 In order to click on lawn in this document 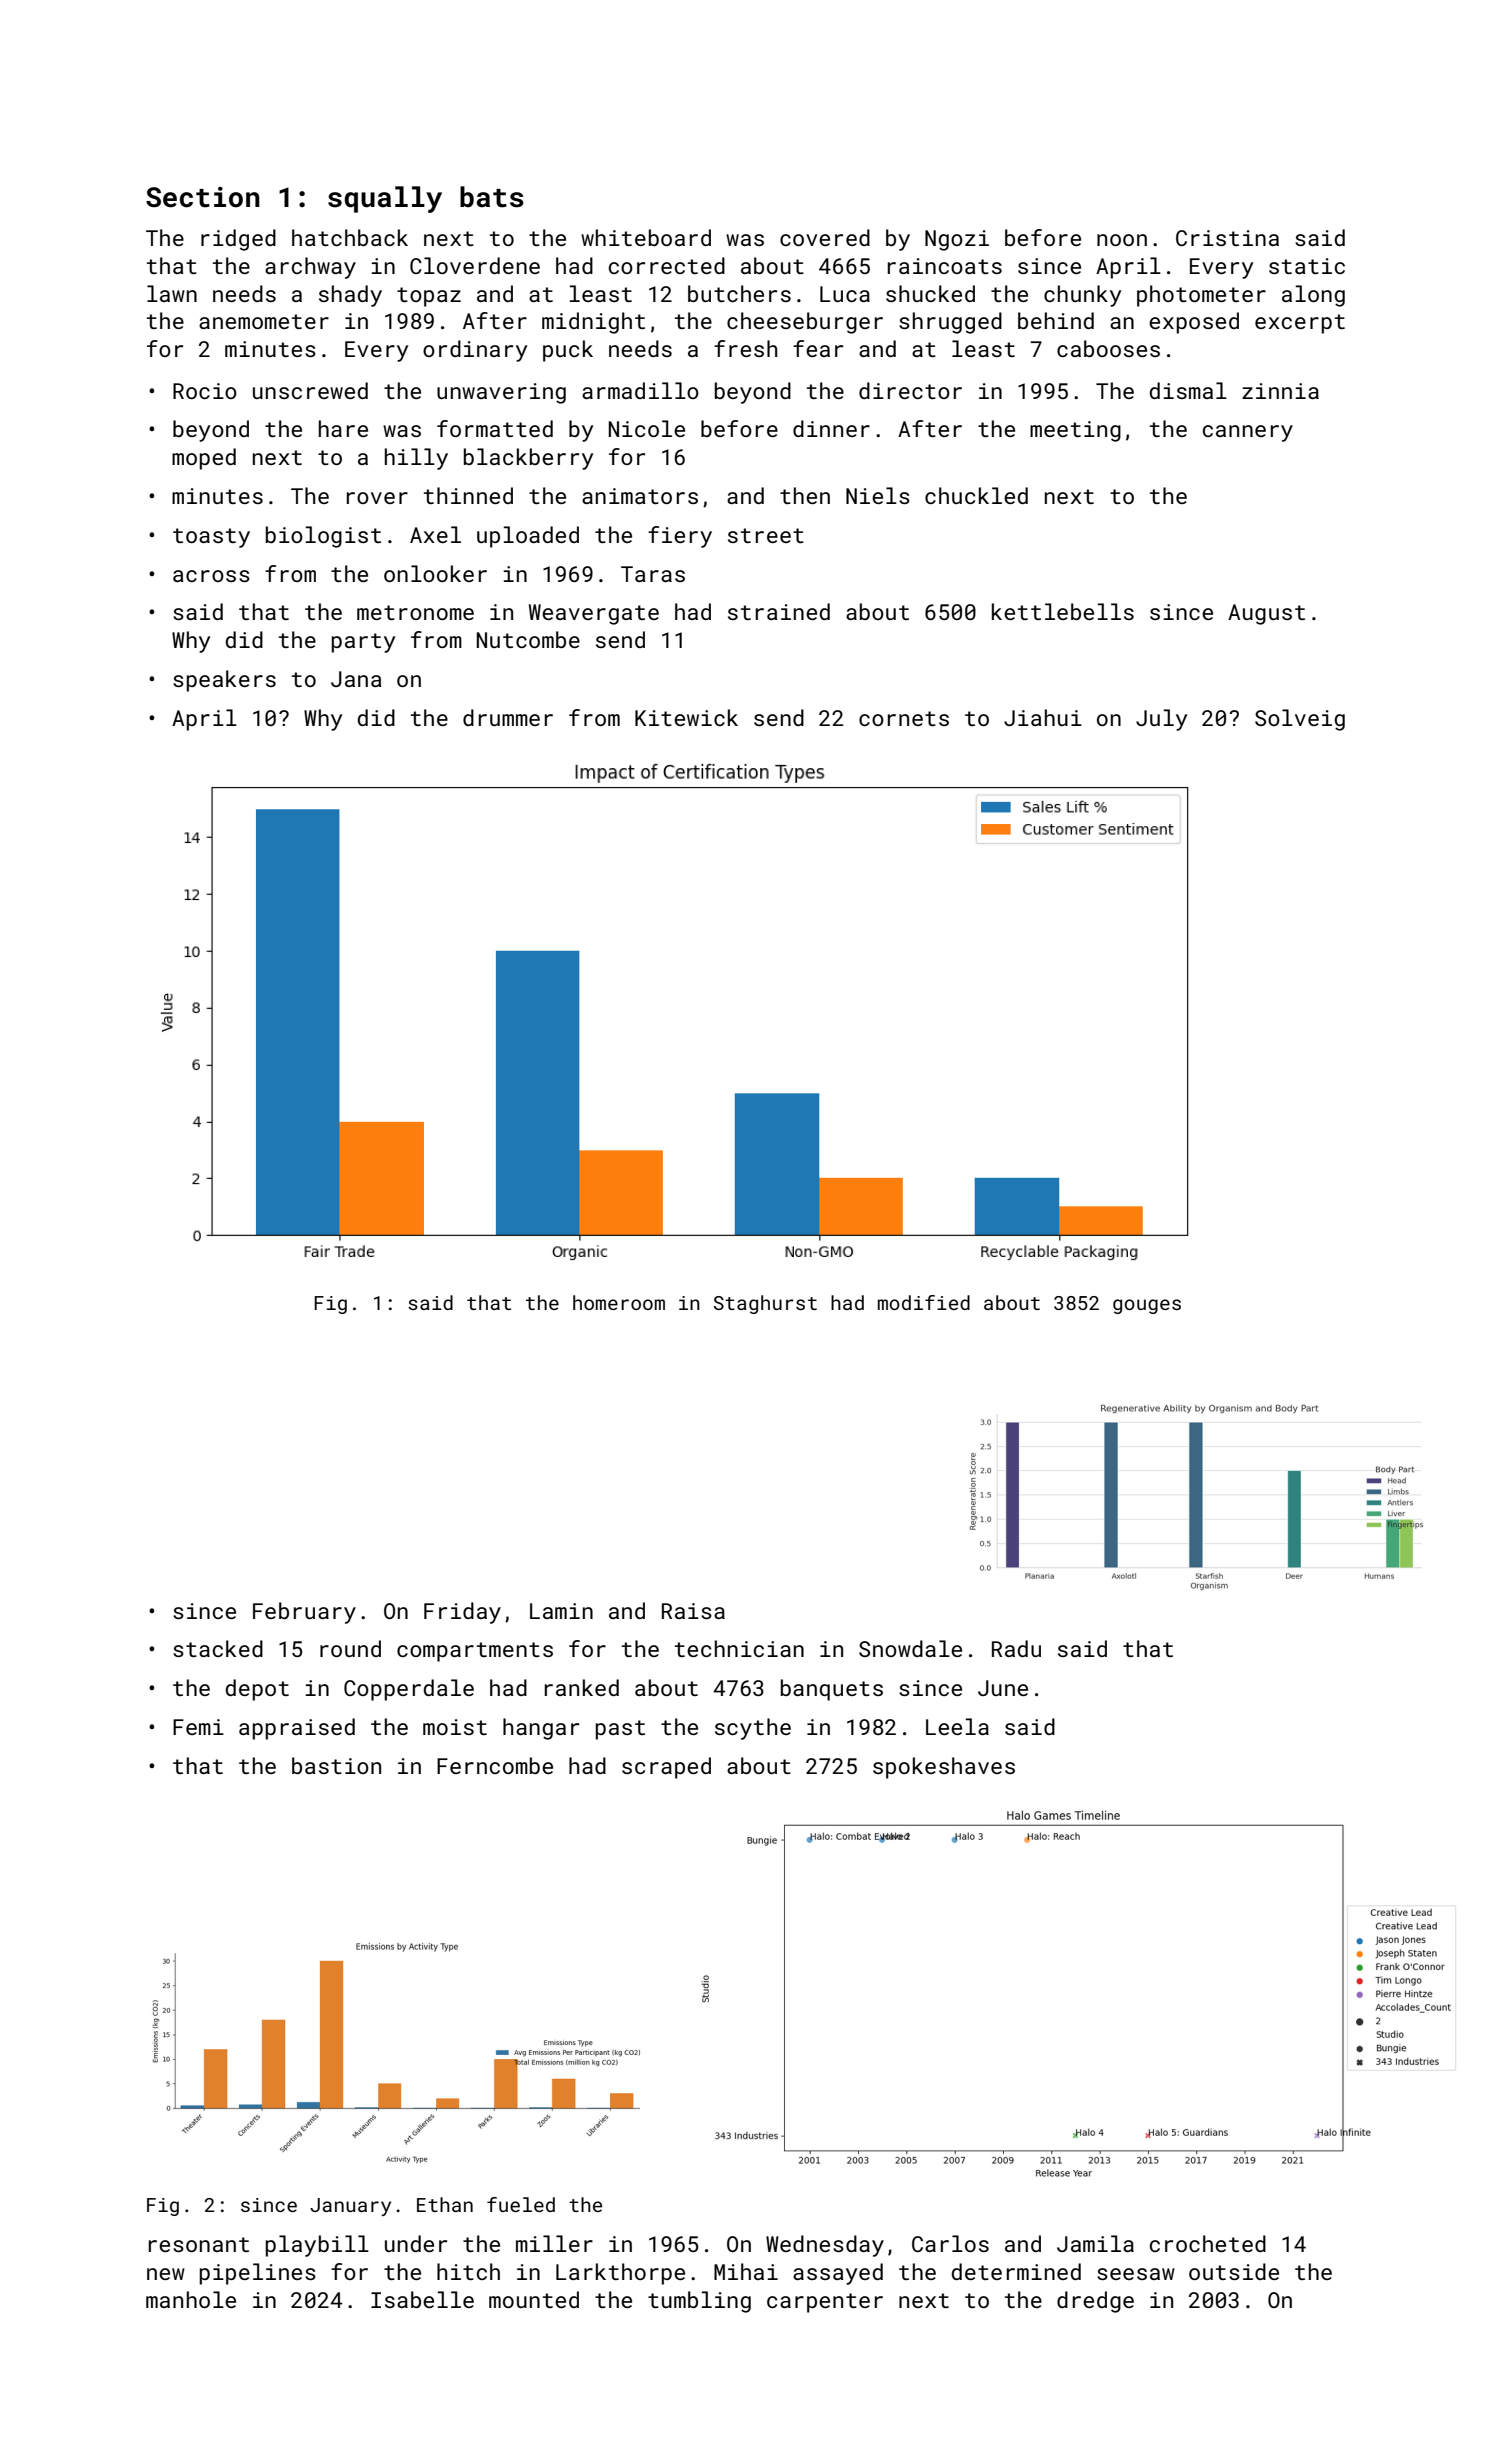, I will do `click(172, 293)`.
